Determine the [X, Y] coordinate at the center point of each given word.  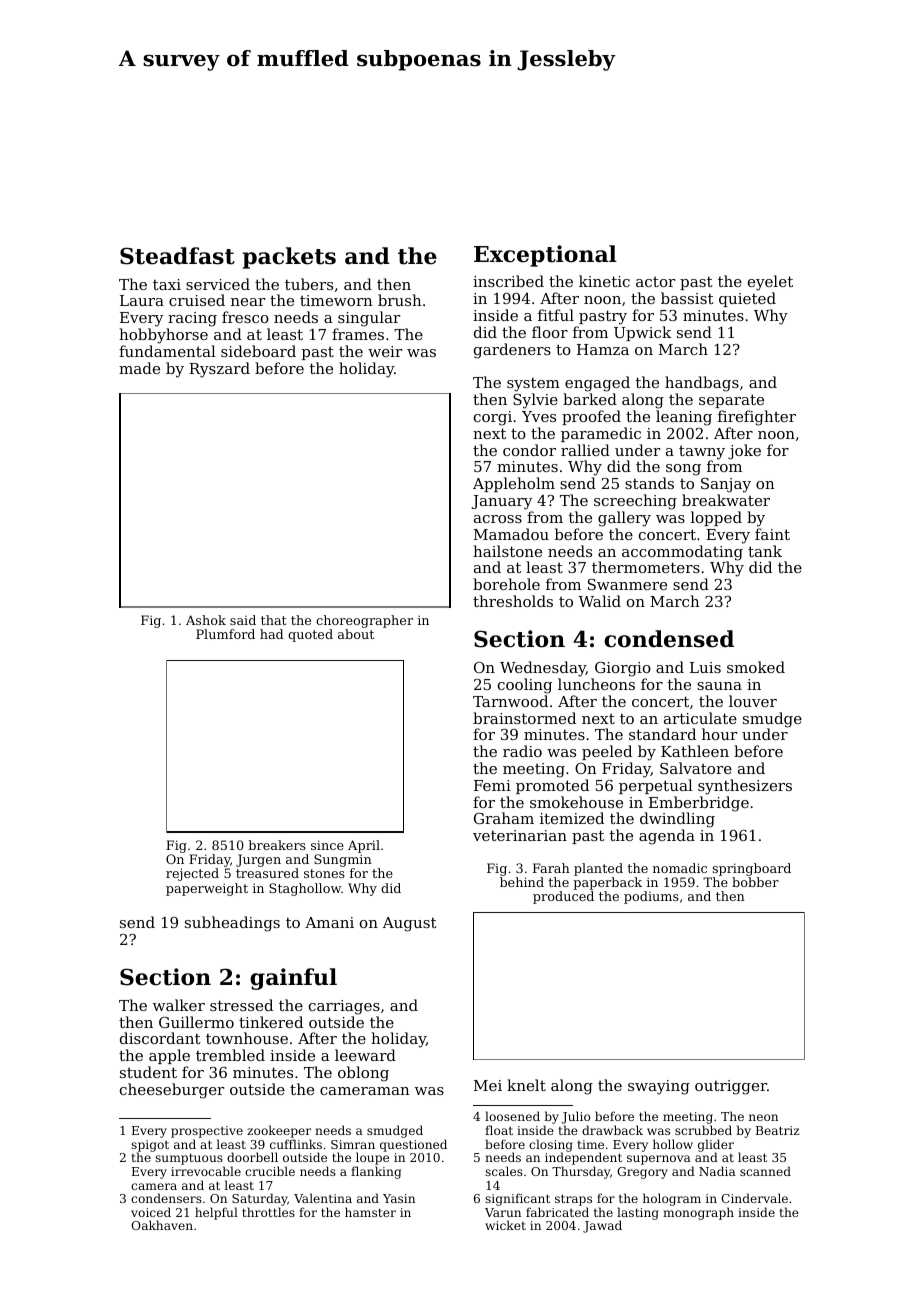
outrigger [731, 1087]
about [356, 634]
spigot [150, 1146]
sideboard [258, 351]
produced [563, 897]
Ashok [206, 620]
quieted [747, 299]
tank [765, 551]
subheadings [232, 924]
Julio [575, 1117]
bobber [755, 882]
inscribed [508, 281]
